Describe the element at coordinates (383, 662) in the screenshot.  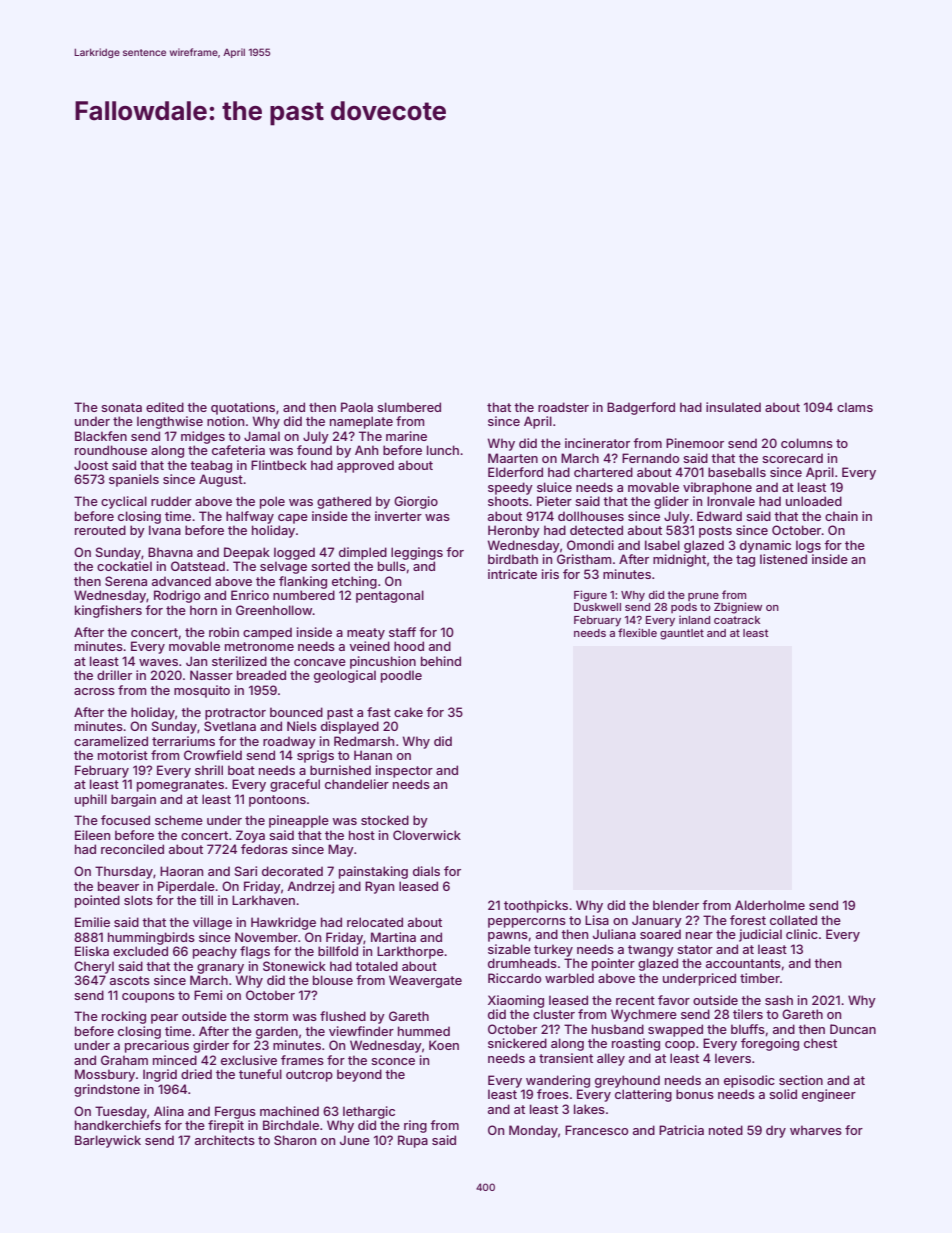
I see `pincushion` at that location.
